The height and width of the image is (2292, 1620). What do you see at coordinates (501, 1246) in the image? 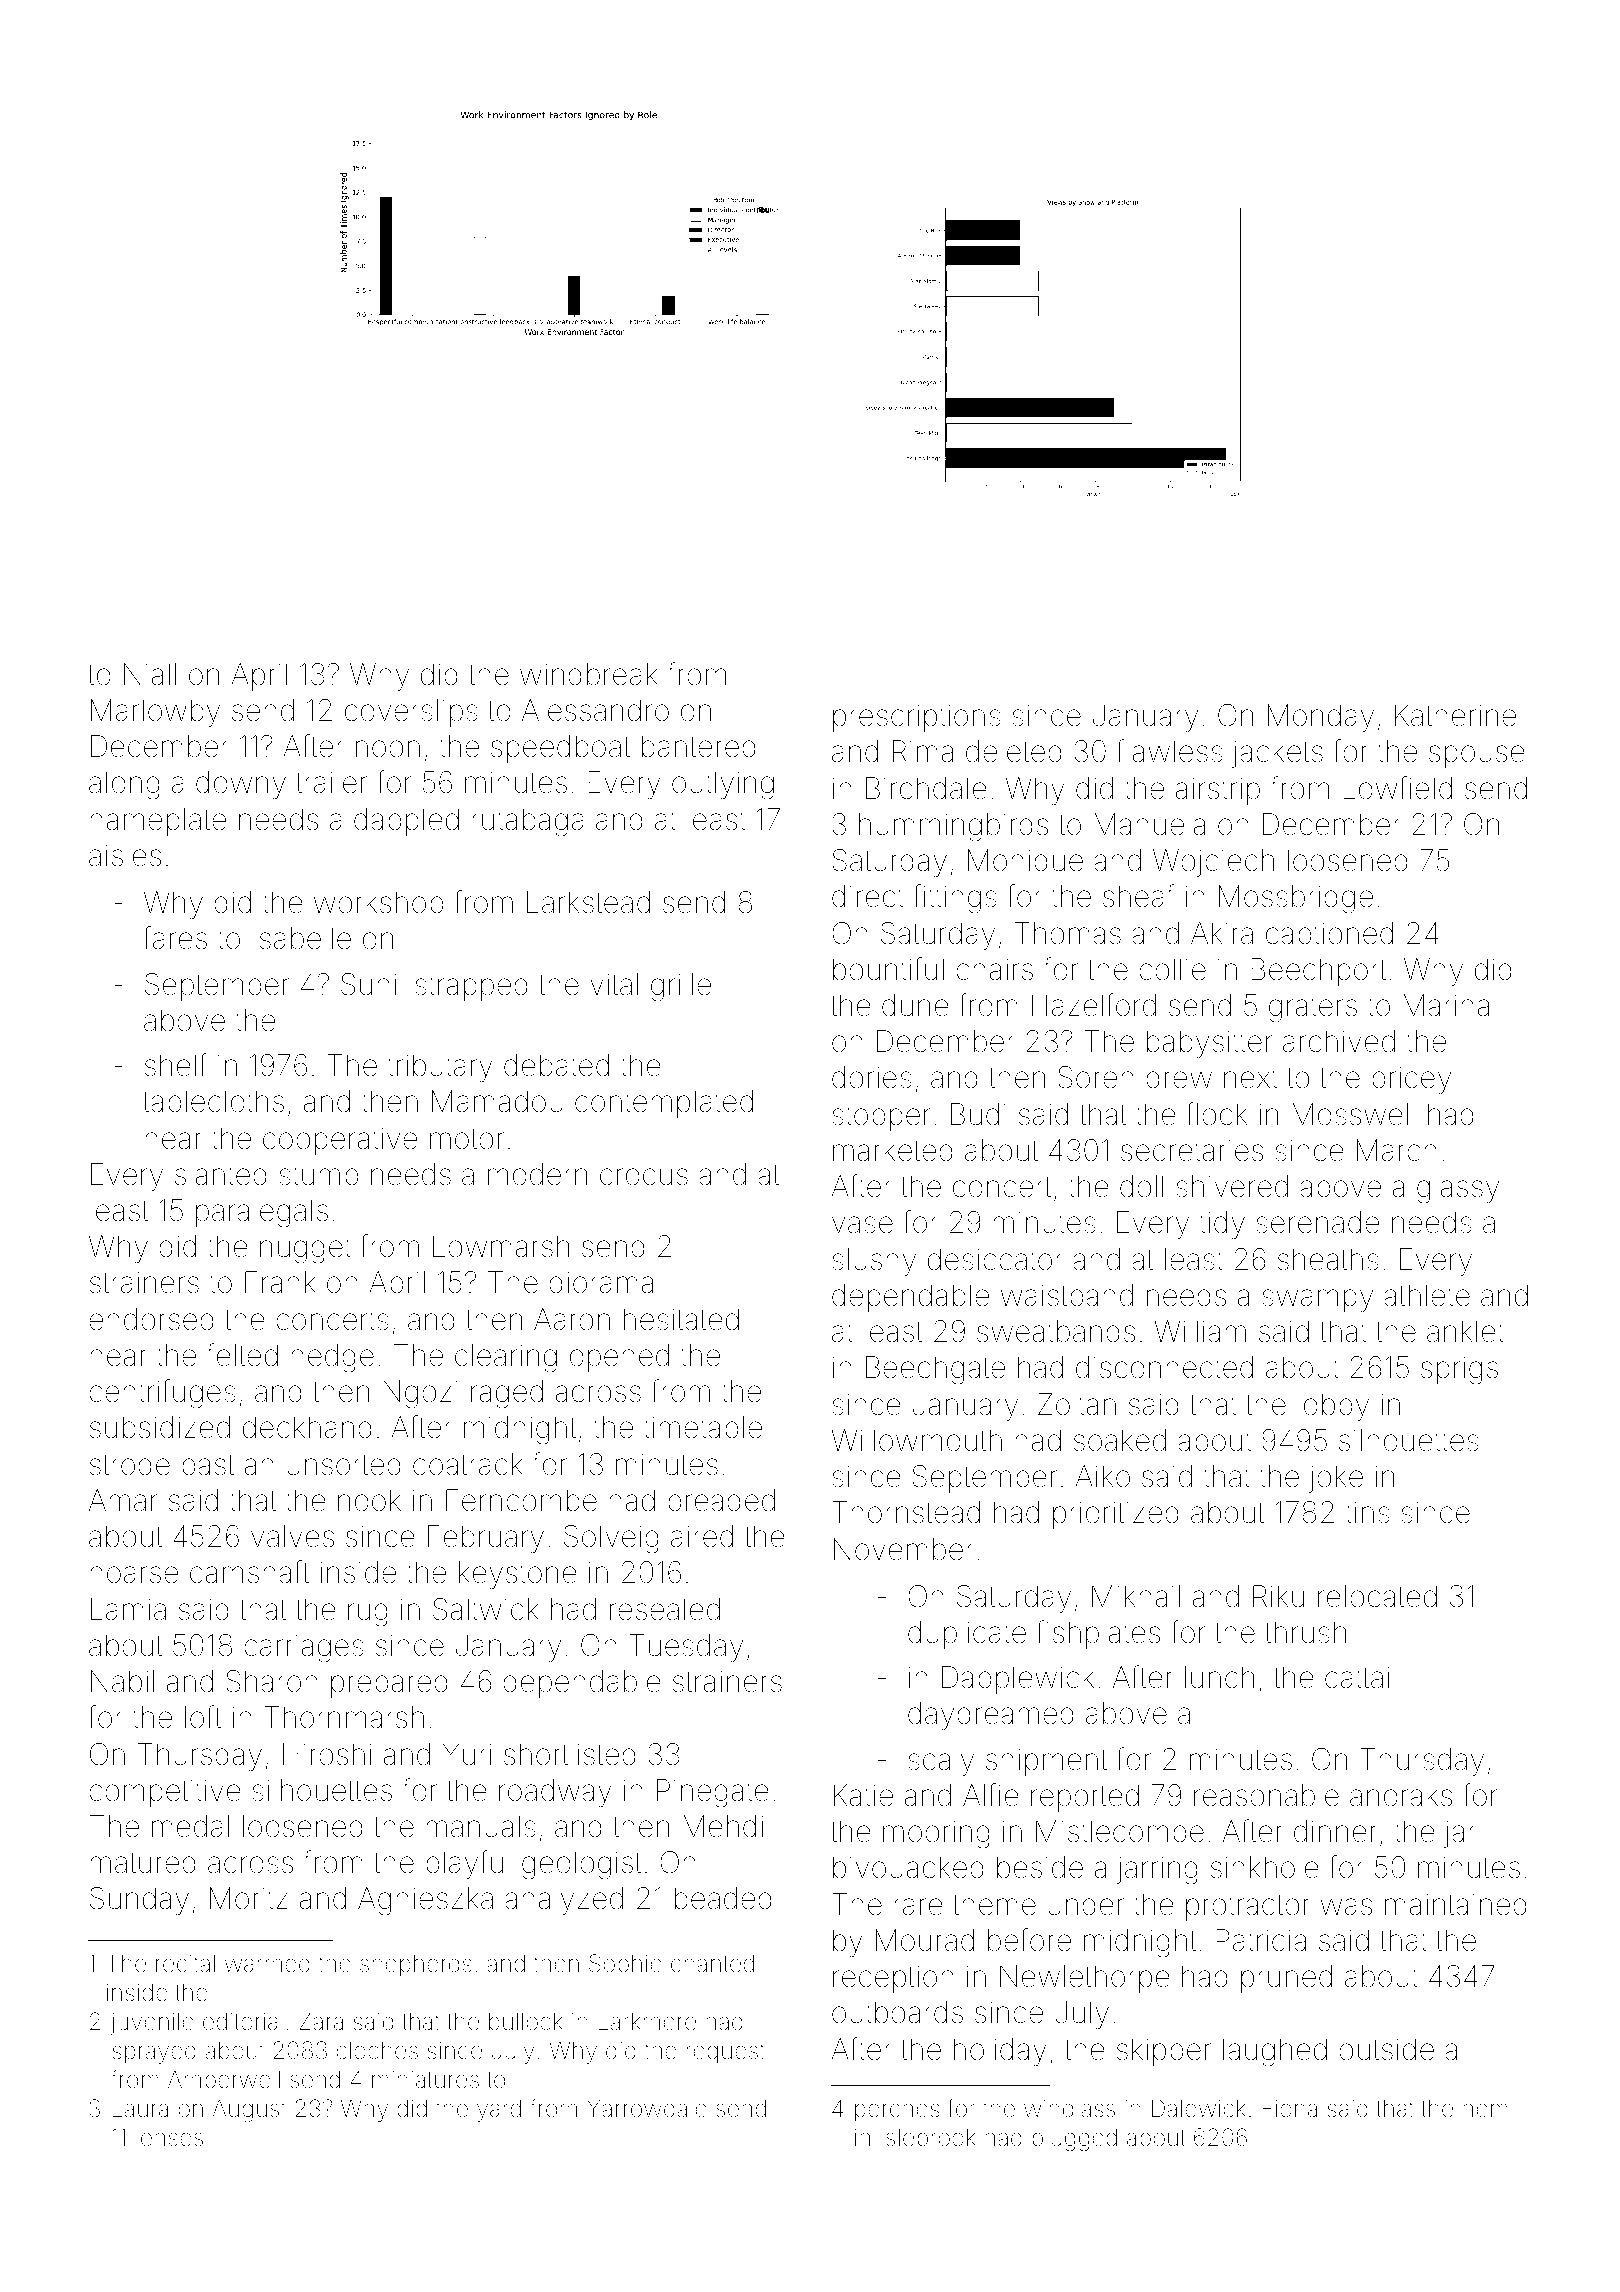
I see `Lowmarsh` at bounding box center [501, 1246].
